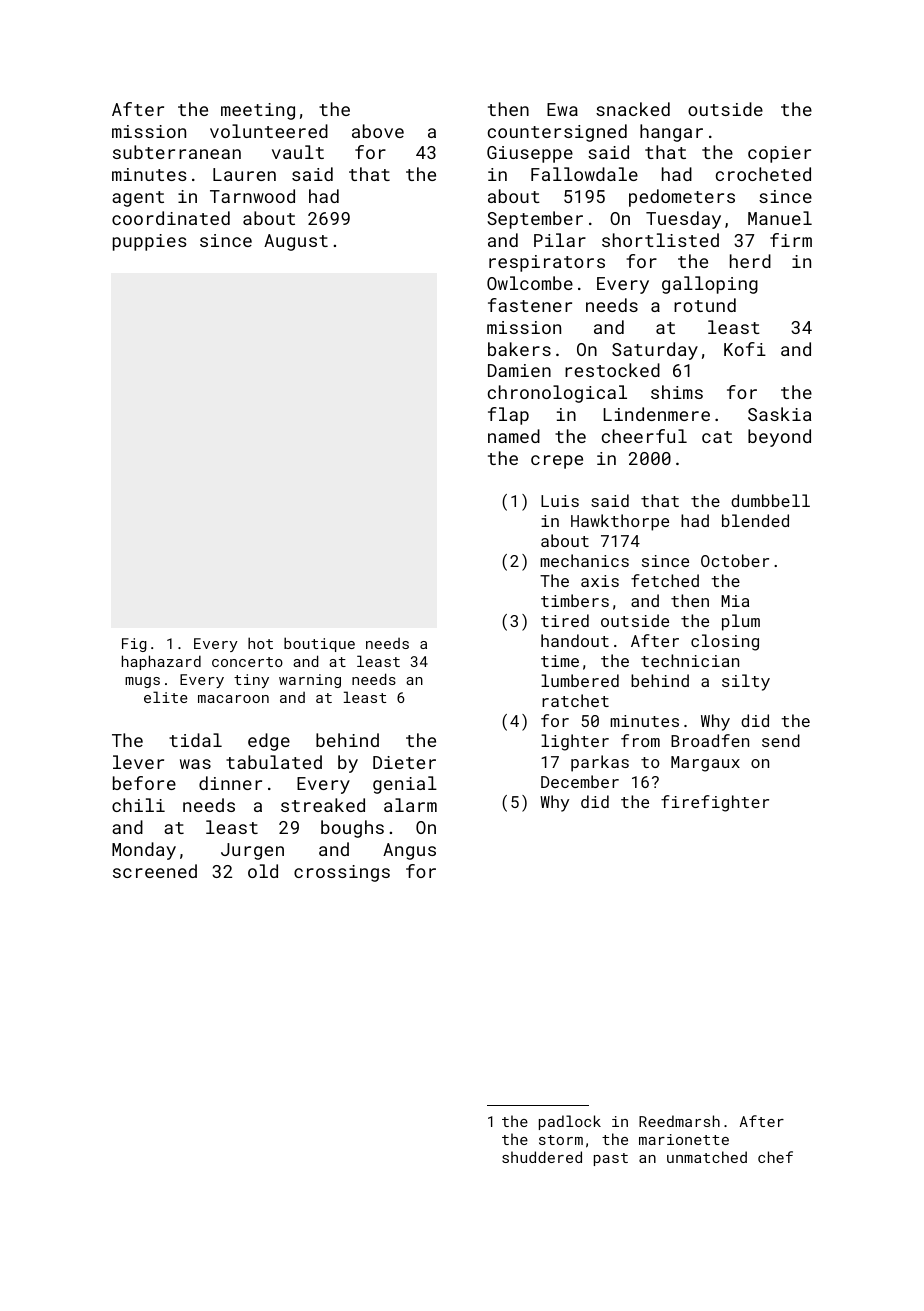 This screenshot has height=1311, width=924. What do you see at coordinates (542, 1157) in the screenshot?
I see `shuddered` at bounding box center [542, 1157].
